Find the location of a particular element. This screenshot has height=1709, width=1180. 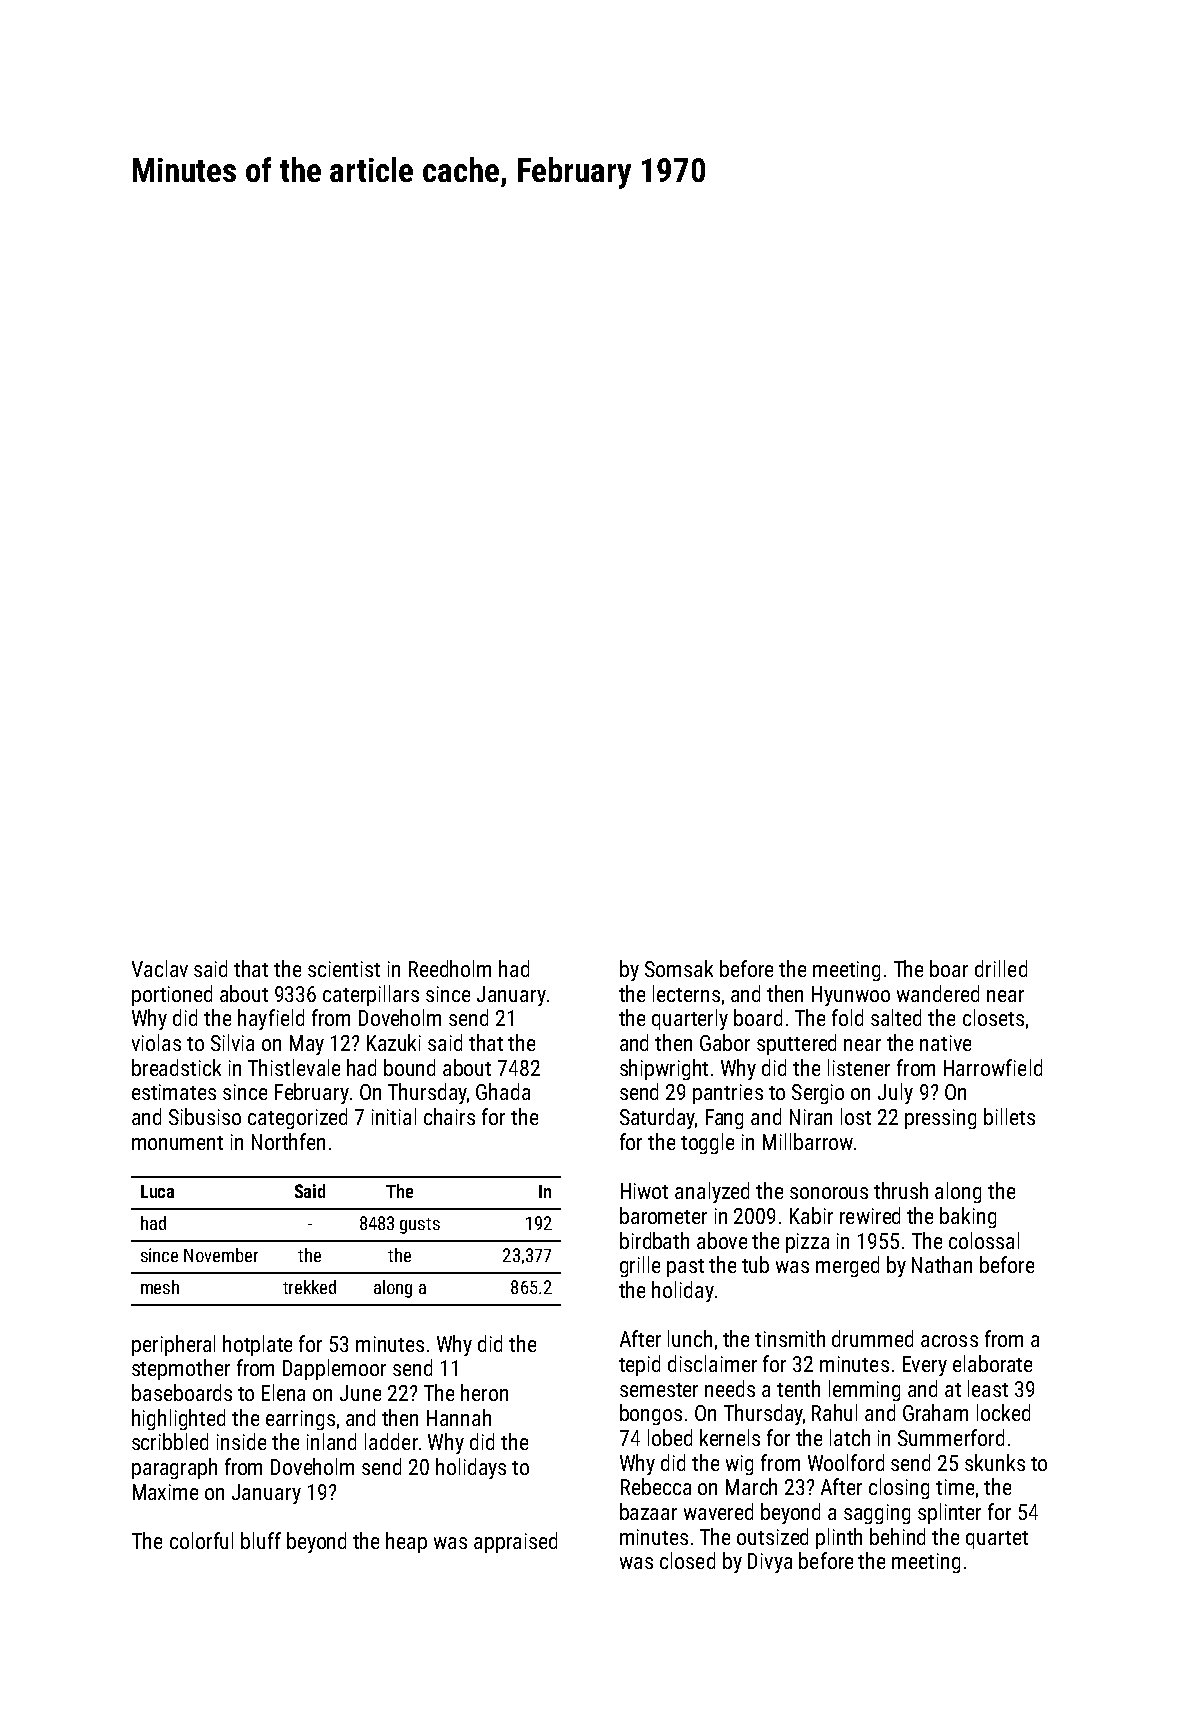

paragraph is located at coordinates (174, 1468).
